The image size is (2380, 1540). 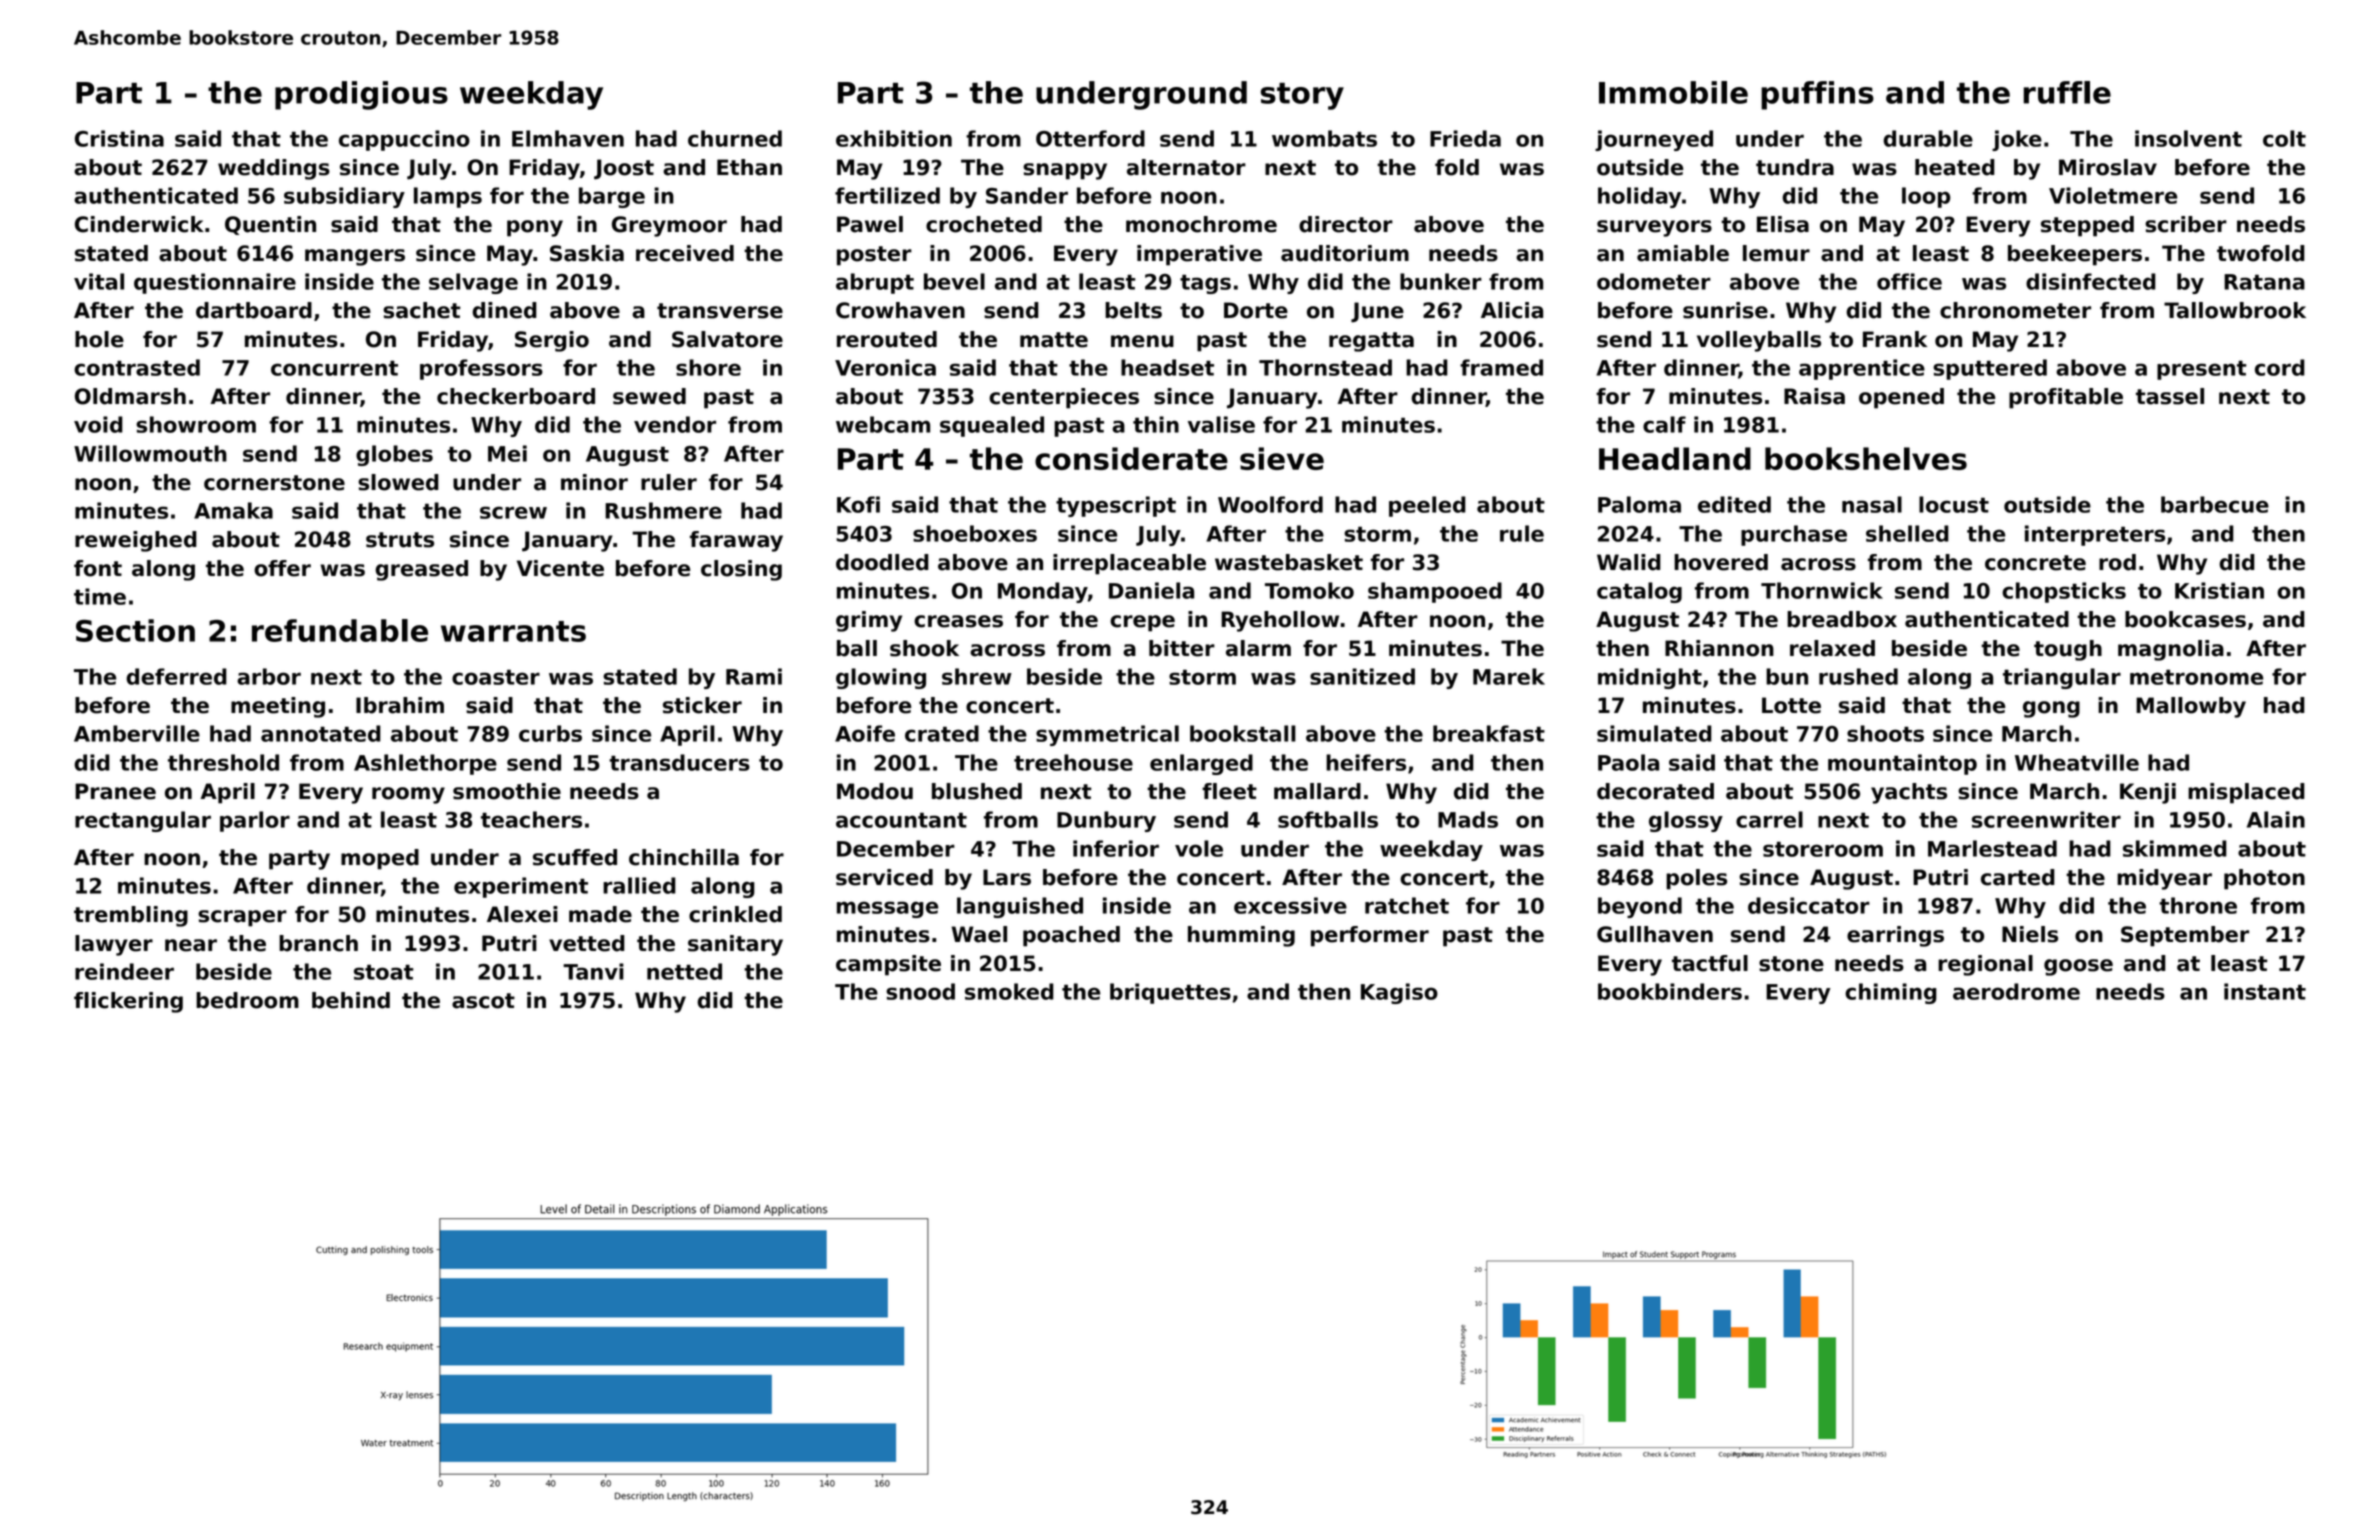 I want to click on globes, so click(x=394, y=455).
